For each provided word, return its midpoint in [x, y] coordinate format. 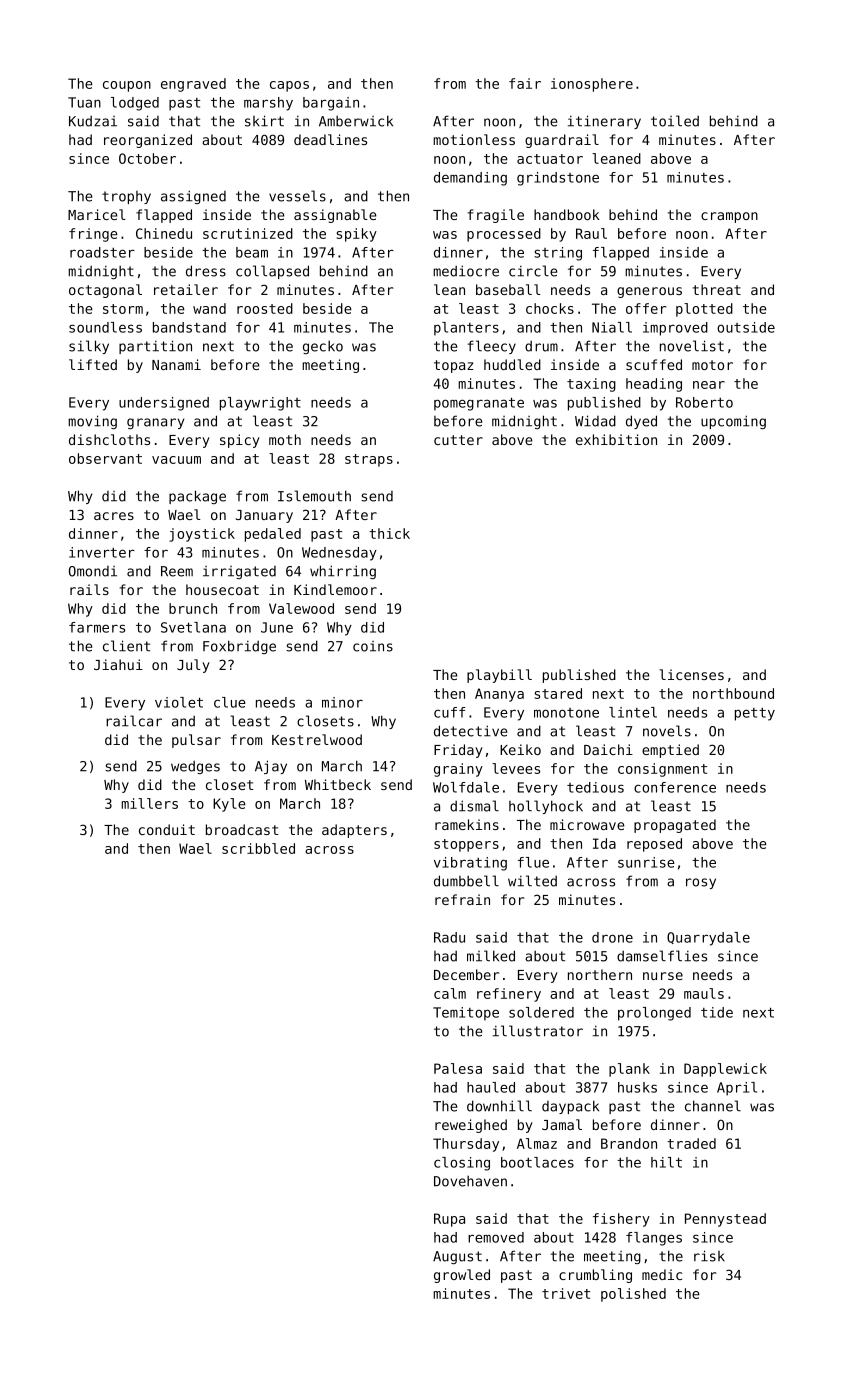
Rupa [449, 1220]
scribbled [258, 848]
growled [462, 1276]
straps [369, 460]
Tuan [84, 102]
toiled [675, 121]
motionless [474, 139]
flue [533, 862]
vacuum [176, 460]
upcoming [733, 422]
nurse [663, 976]
